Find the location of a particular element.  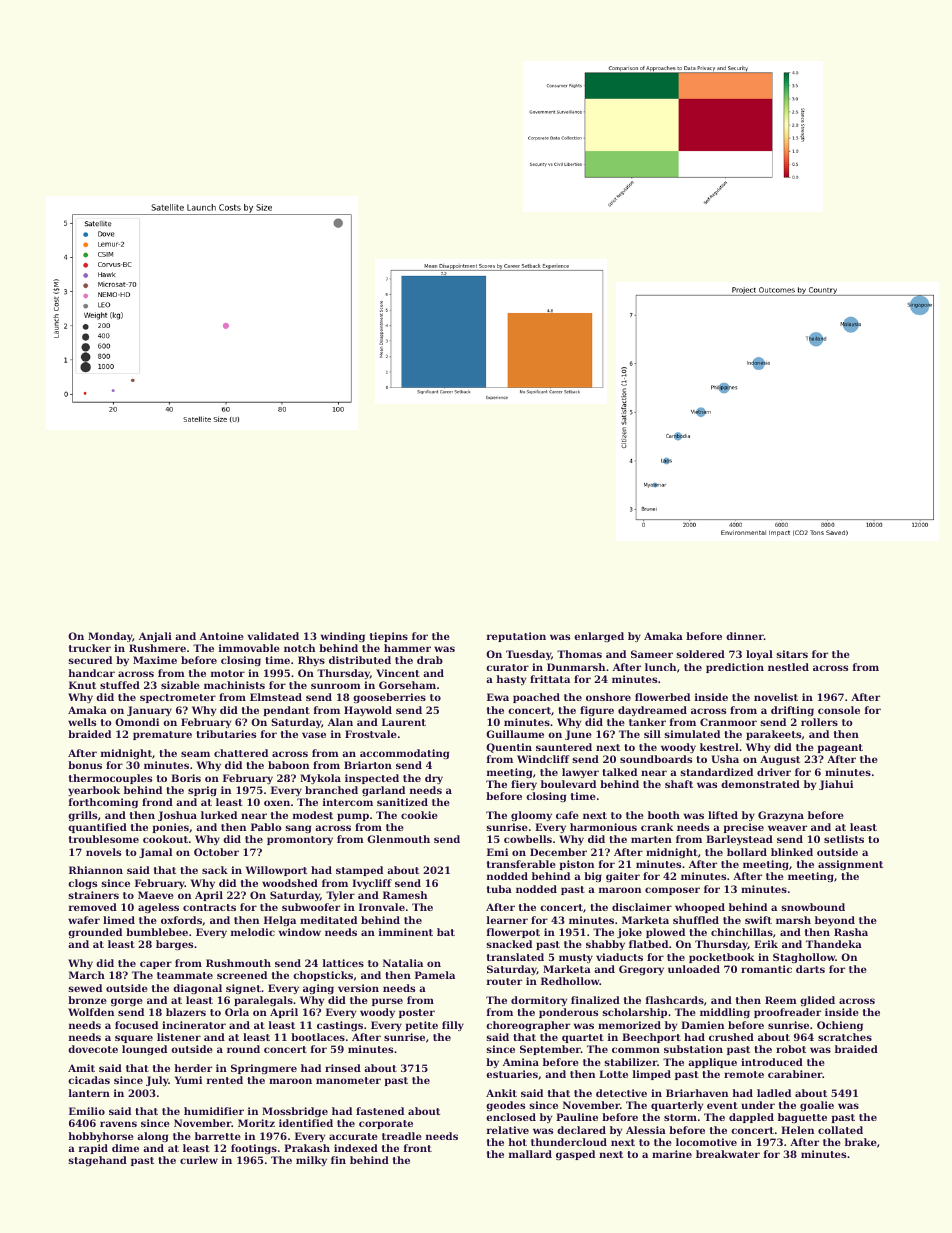

dinner is located at coordinates (745, 636).
